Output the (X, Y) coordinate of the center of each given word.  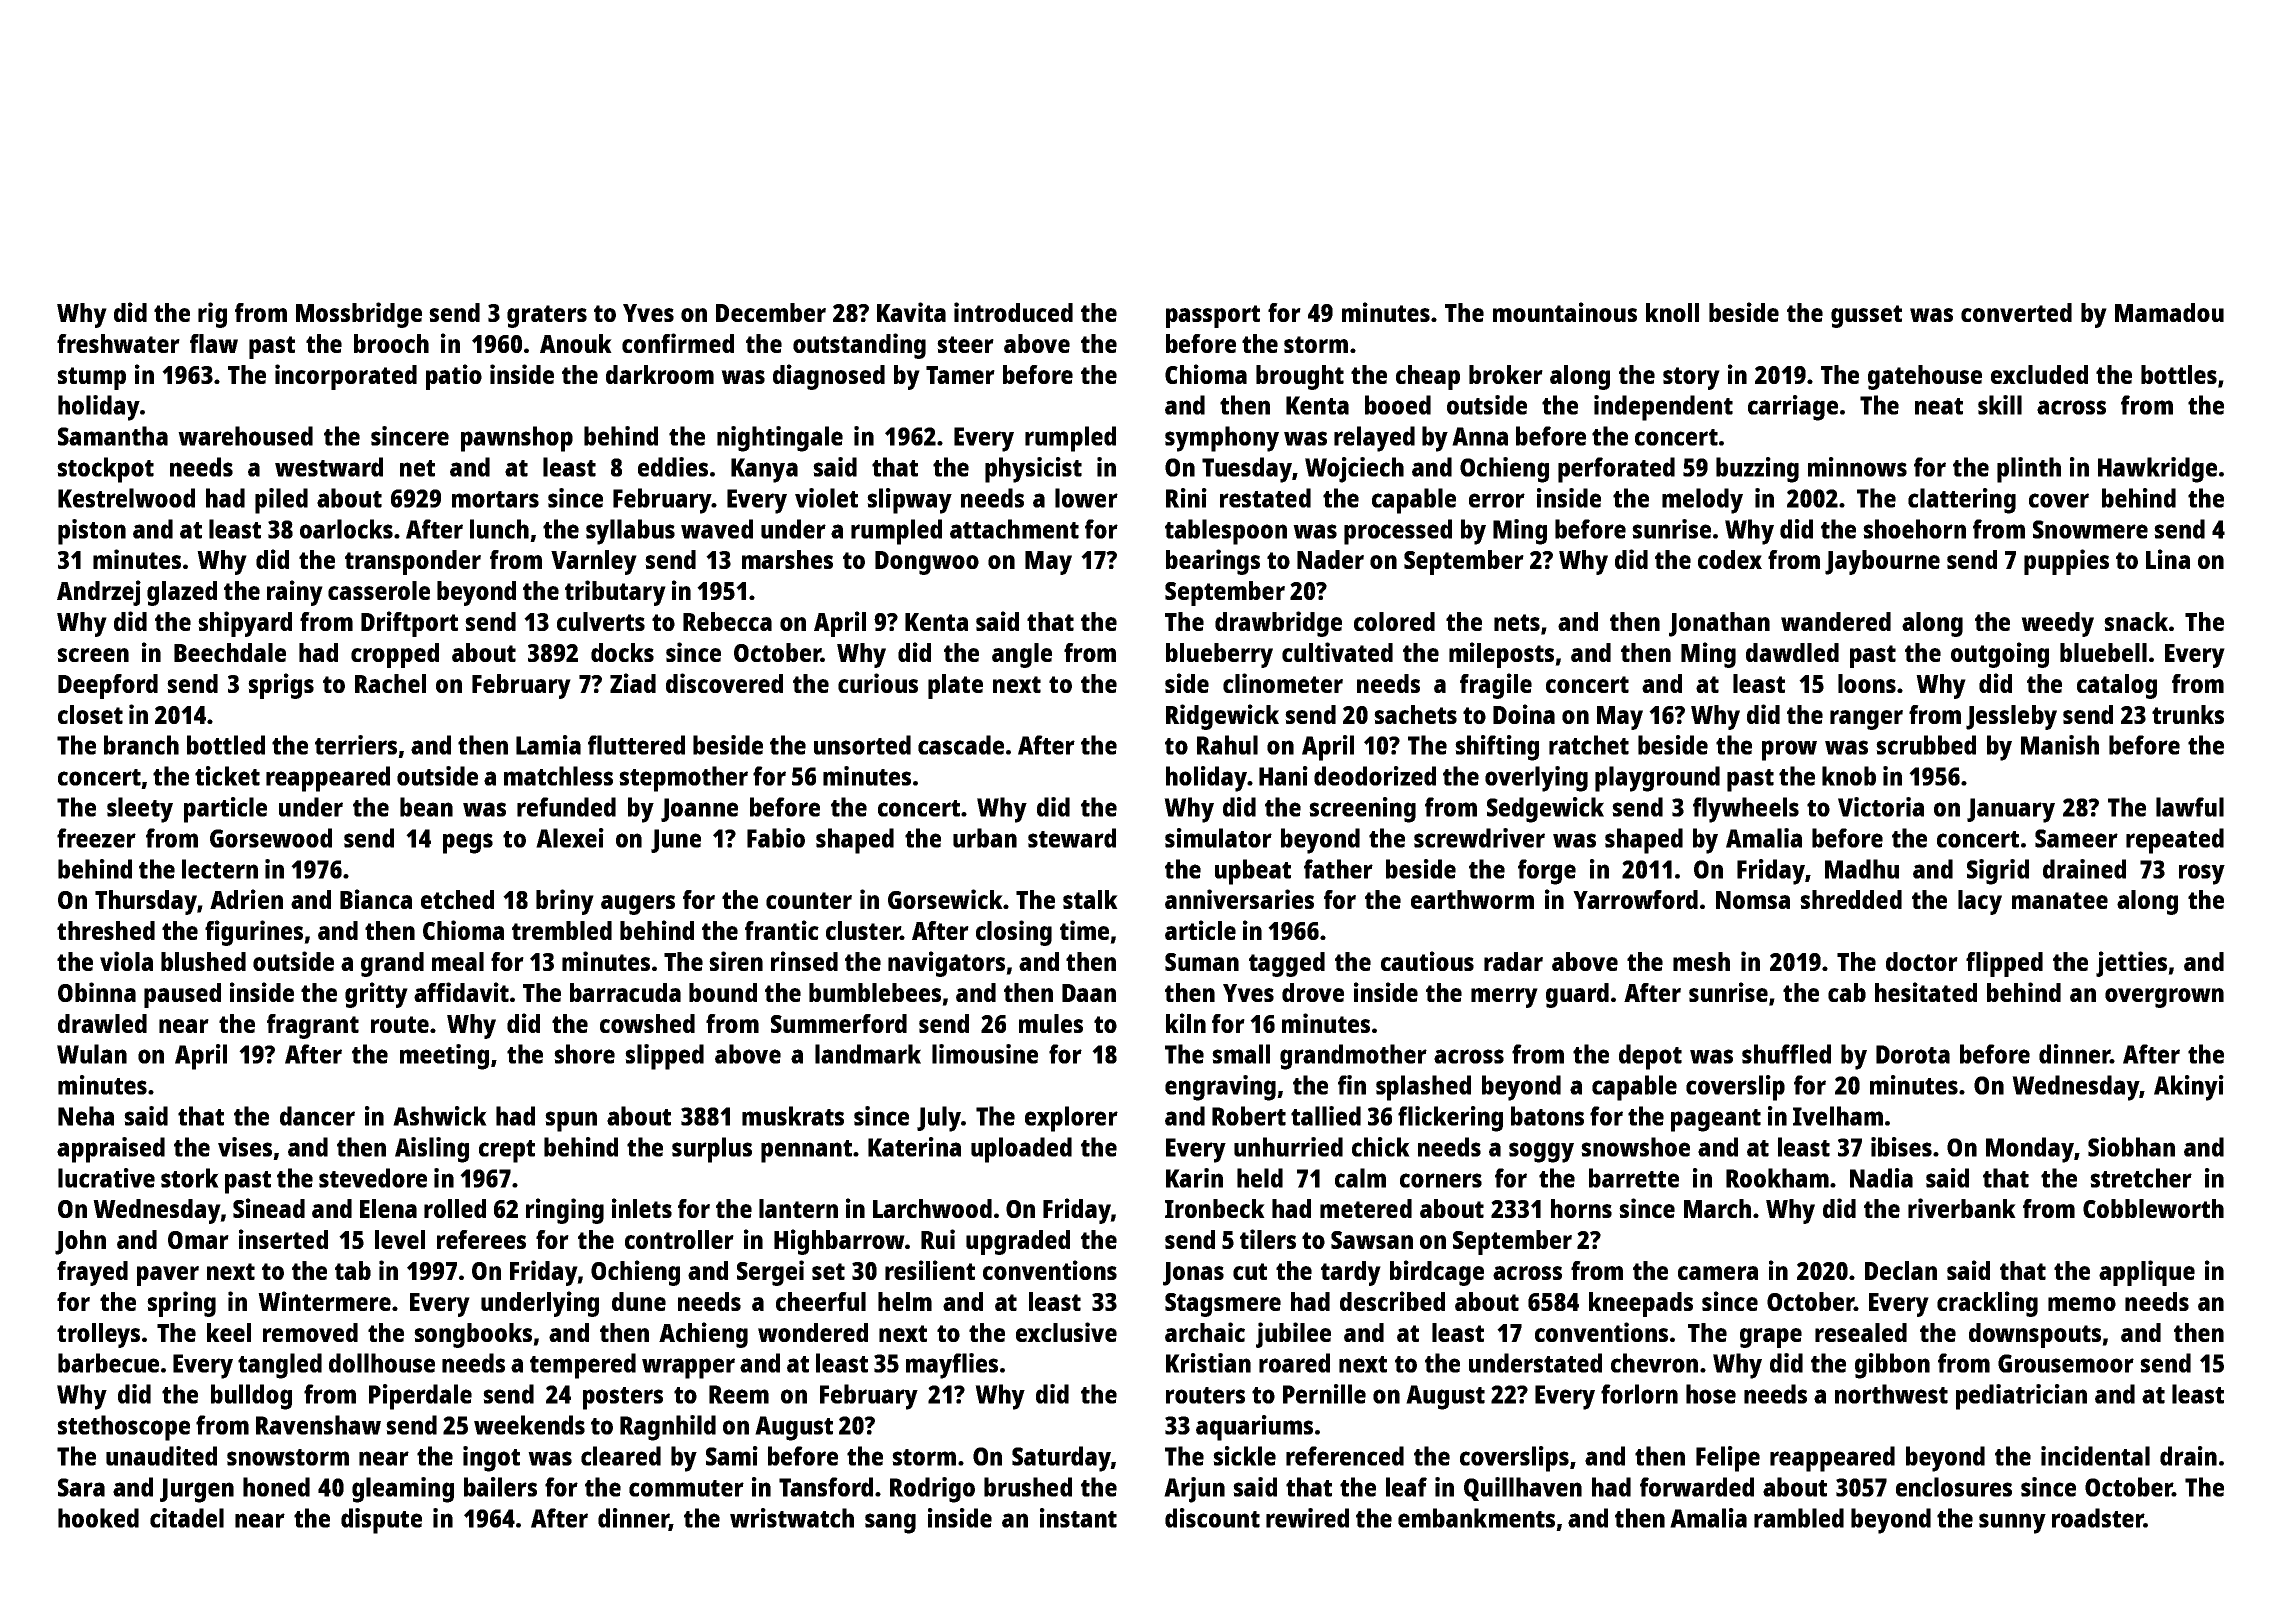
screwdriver (1479, 838)
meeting (444, 1057)
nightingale (780, 439)
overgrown (2164, 998)
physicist (1033, 470)
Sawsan (1372, 1240)
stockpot (105, 470)
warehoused (245, 436)
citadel (187, 1518)
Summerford (839, 1023)
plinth (2029, 470)
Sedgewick (1545, 810)
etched (457, 899)
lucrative (106, 1178)
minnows (1857, 467)
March (1717, 1208)
